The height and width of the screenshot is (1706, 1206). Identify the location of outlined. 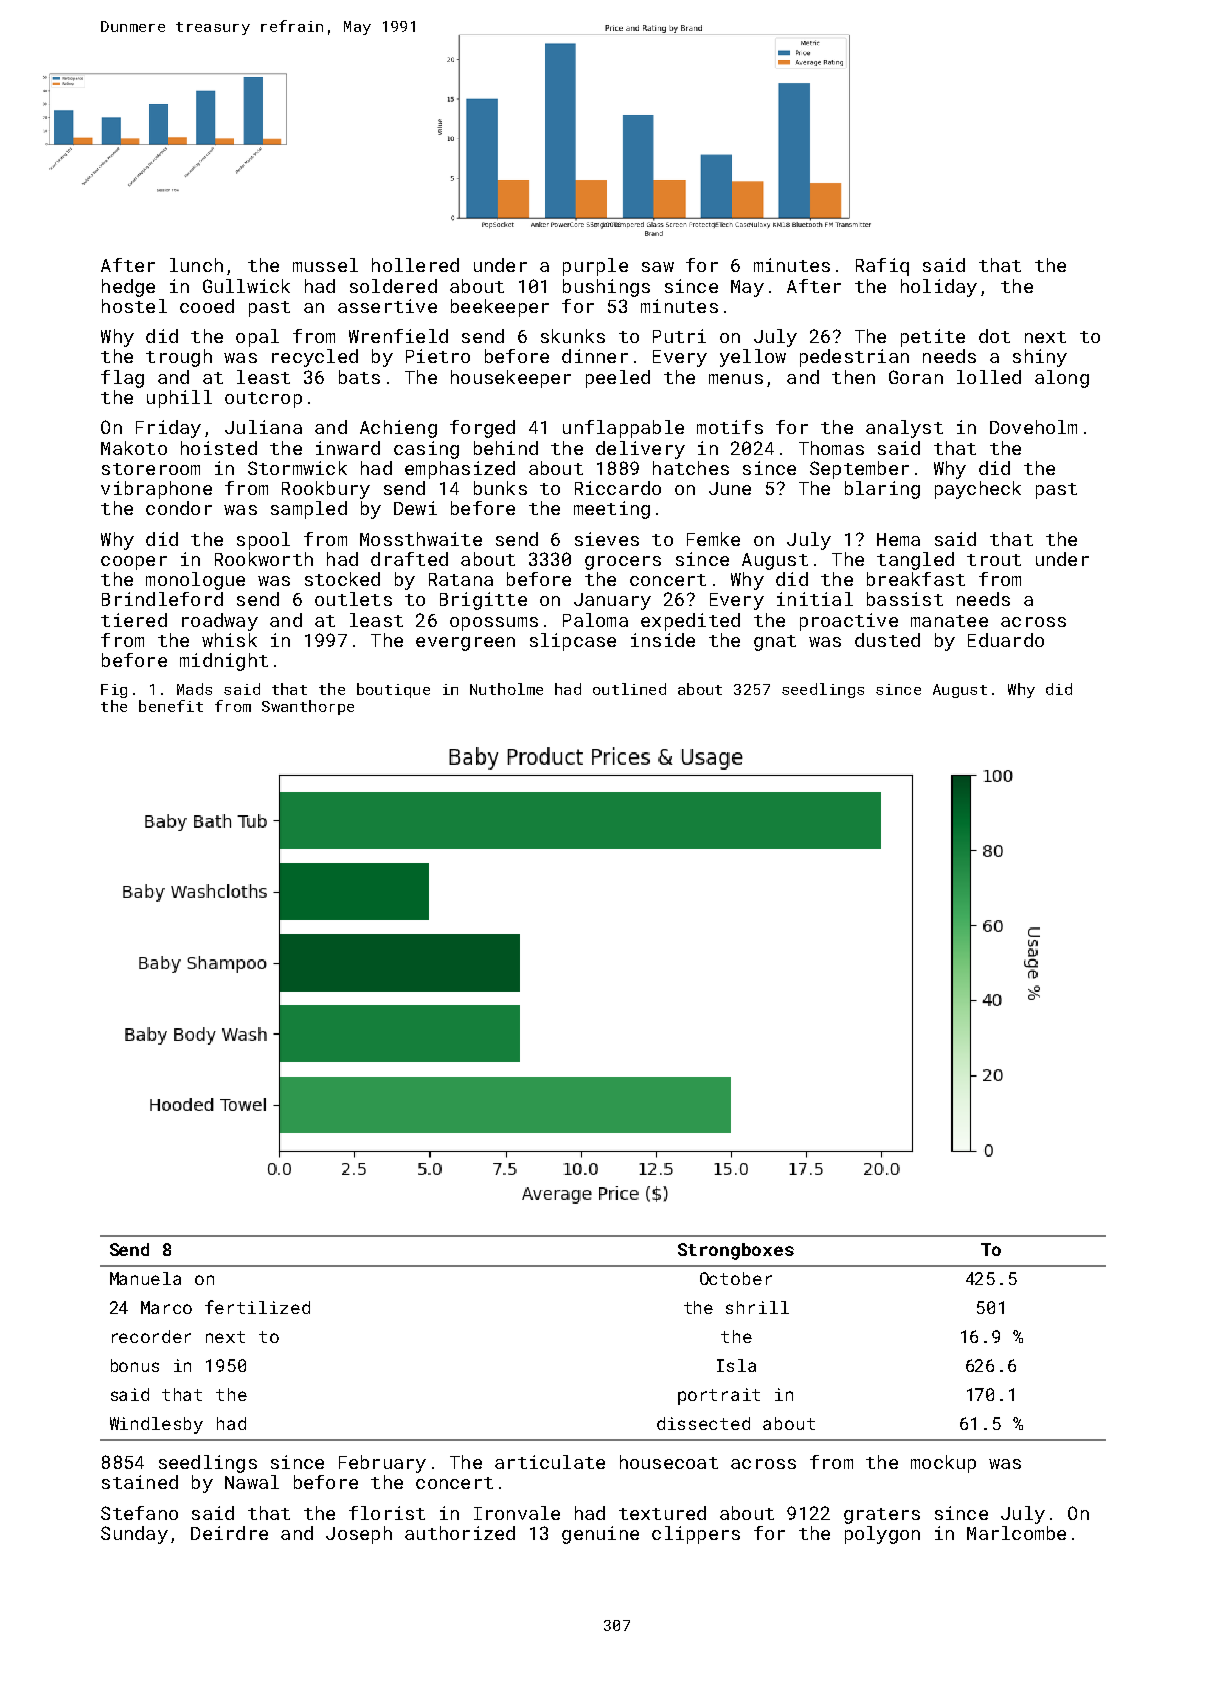
(629, 689).
